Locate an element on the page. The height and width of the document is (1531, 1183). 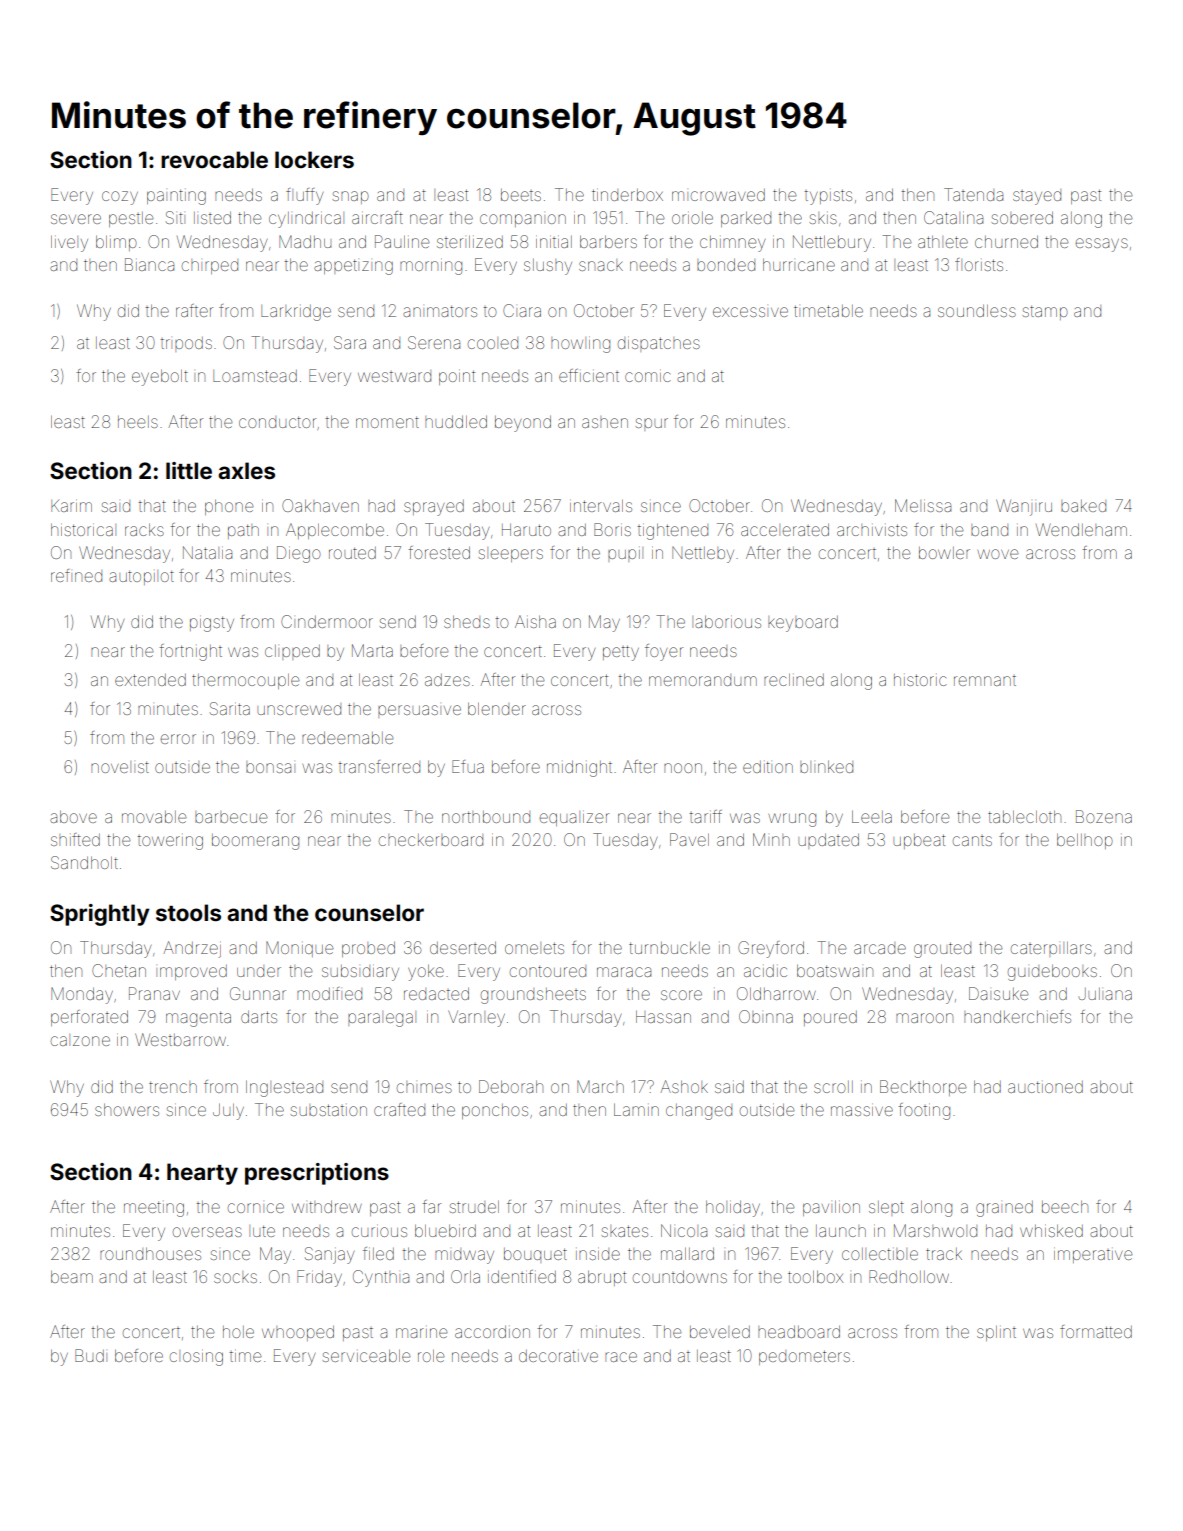
baked is located at coordinates (1083, 506).
